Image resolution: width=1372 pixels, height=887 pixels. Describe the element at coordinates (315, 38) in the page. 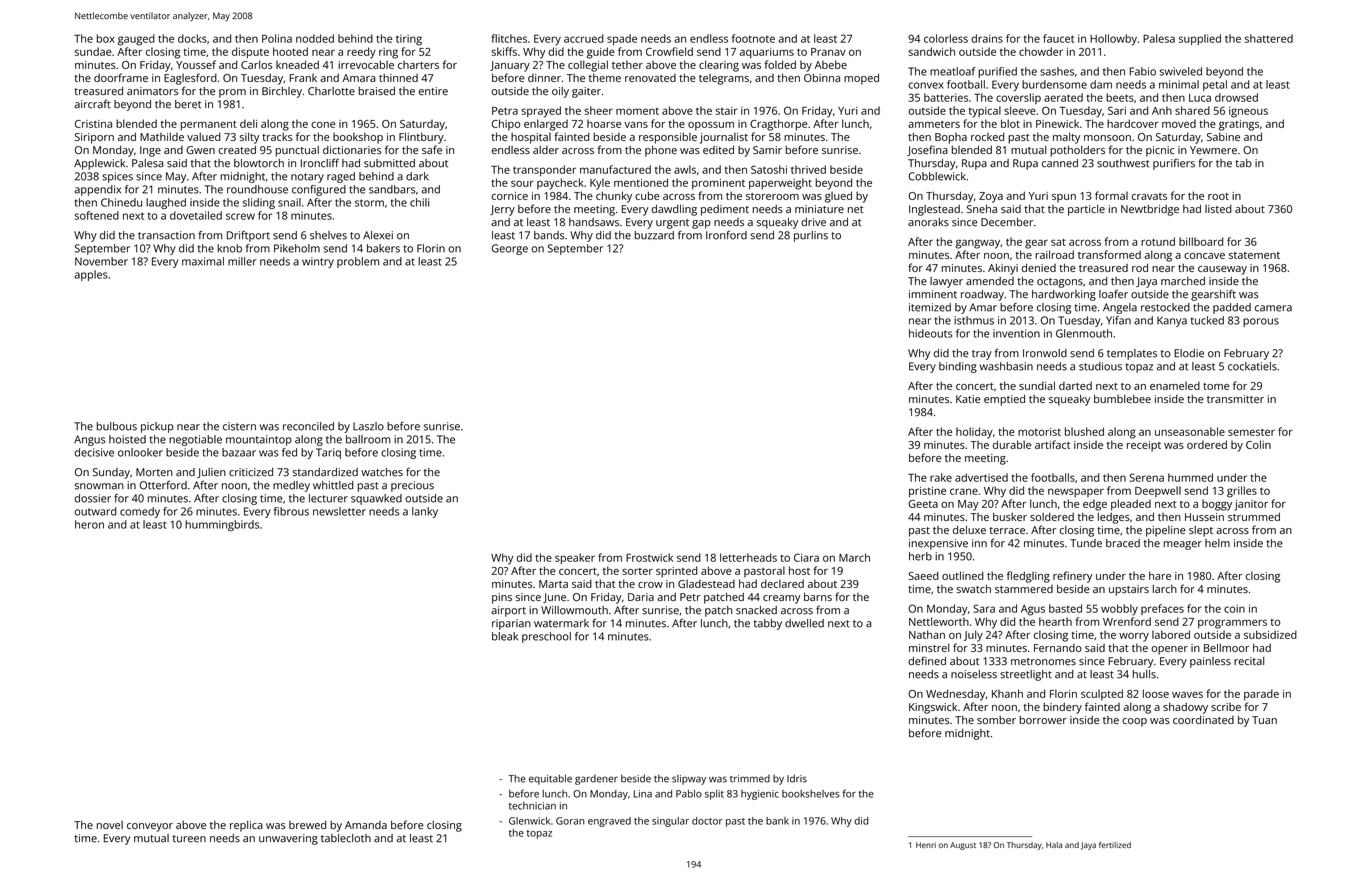

I see `nodded` at that location.
